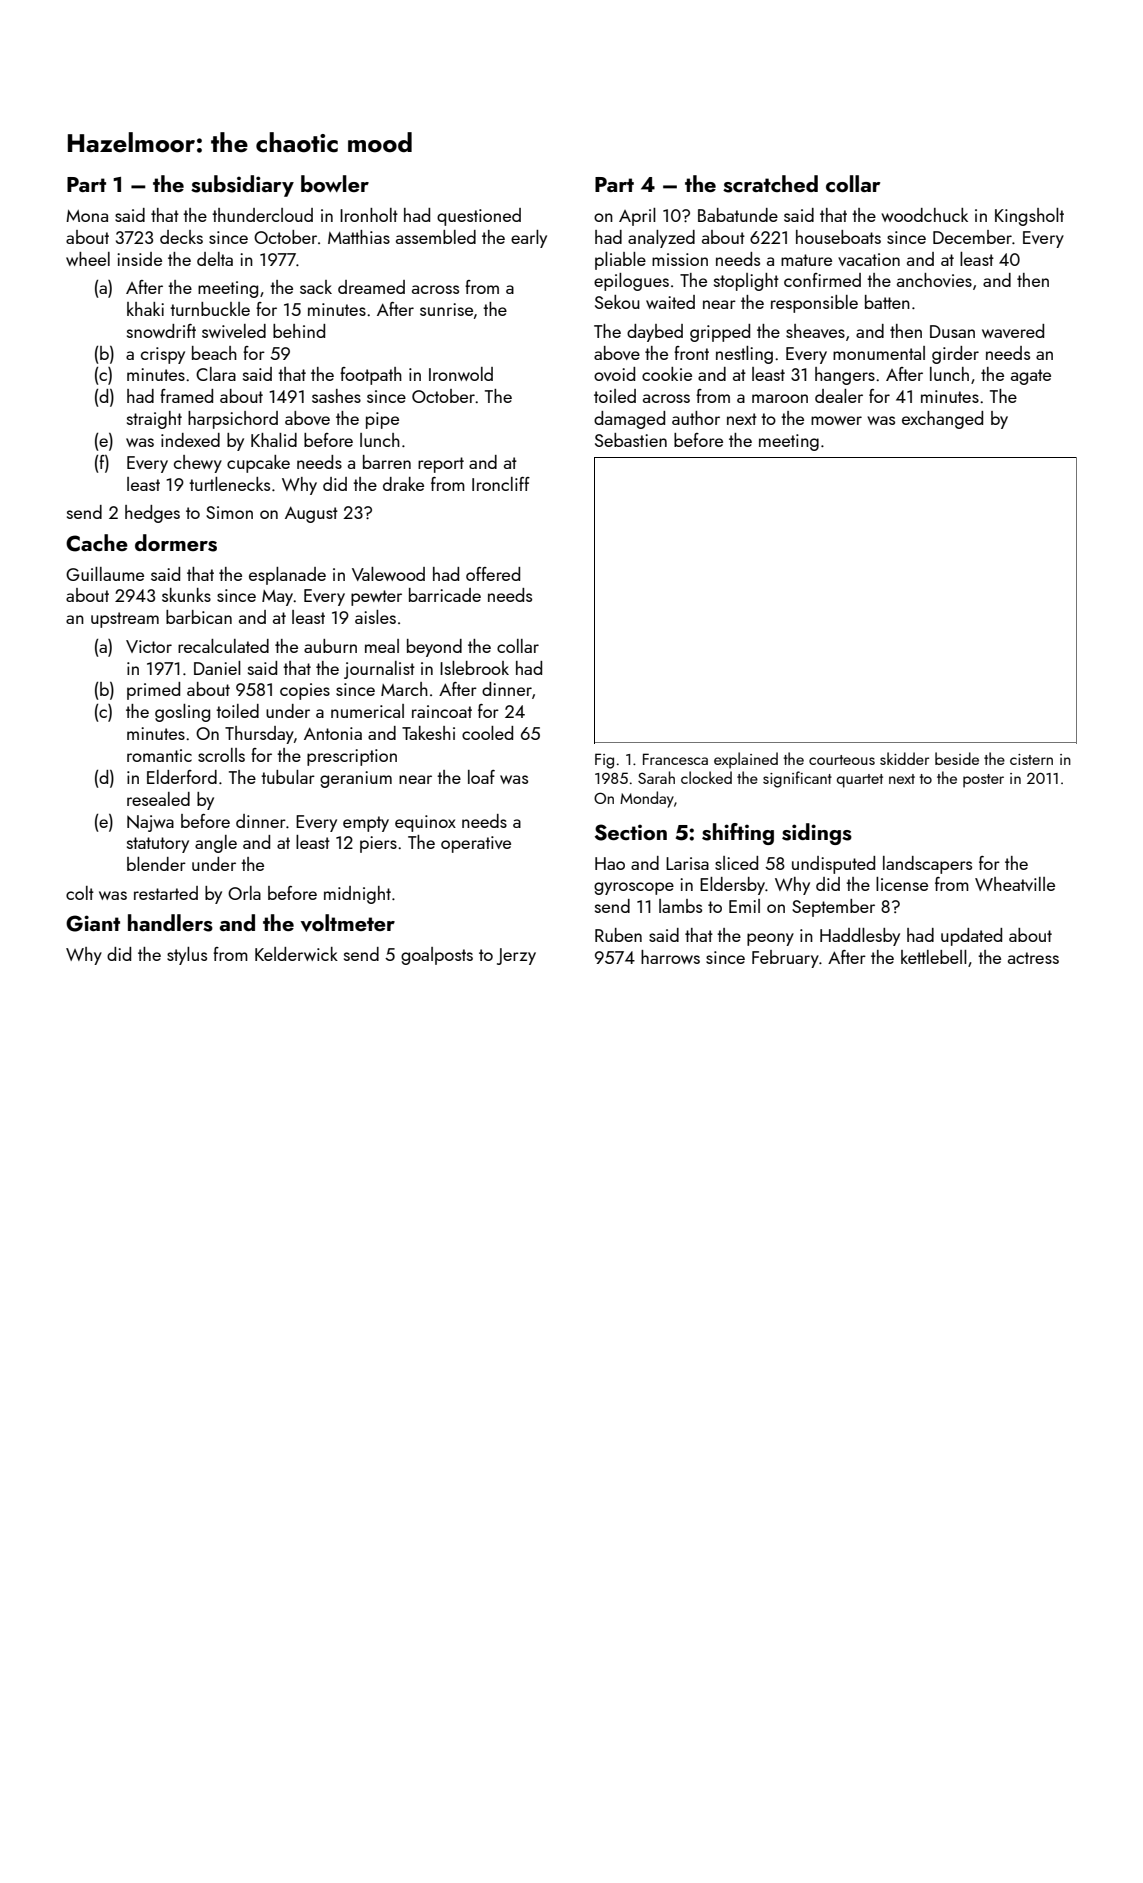 The width and height of the document is (1143, 1883). What do you see at coordinates (296, 954) in the document?
I see `Kelderwick` at bounding box center [296, 954].
